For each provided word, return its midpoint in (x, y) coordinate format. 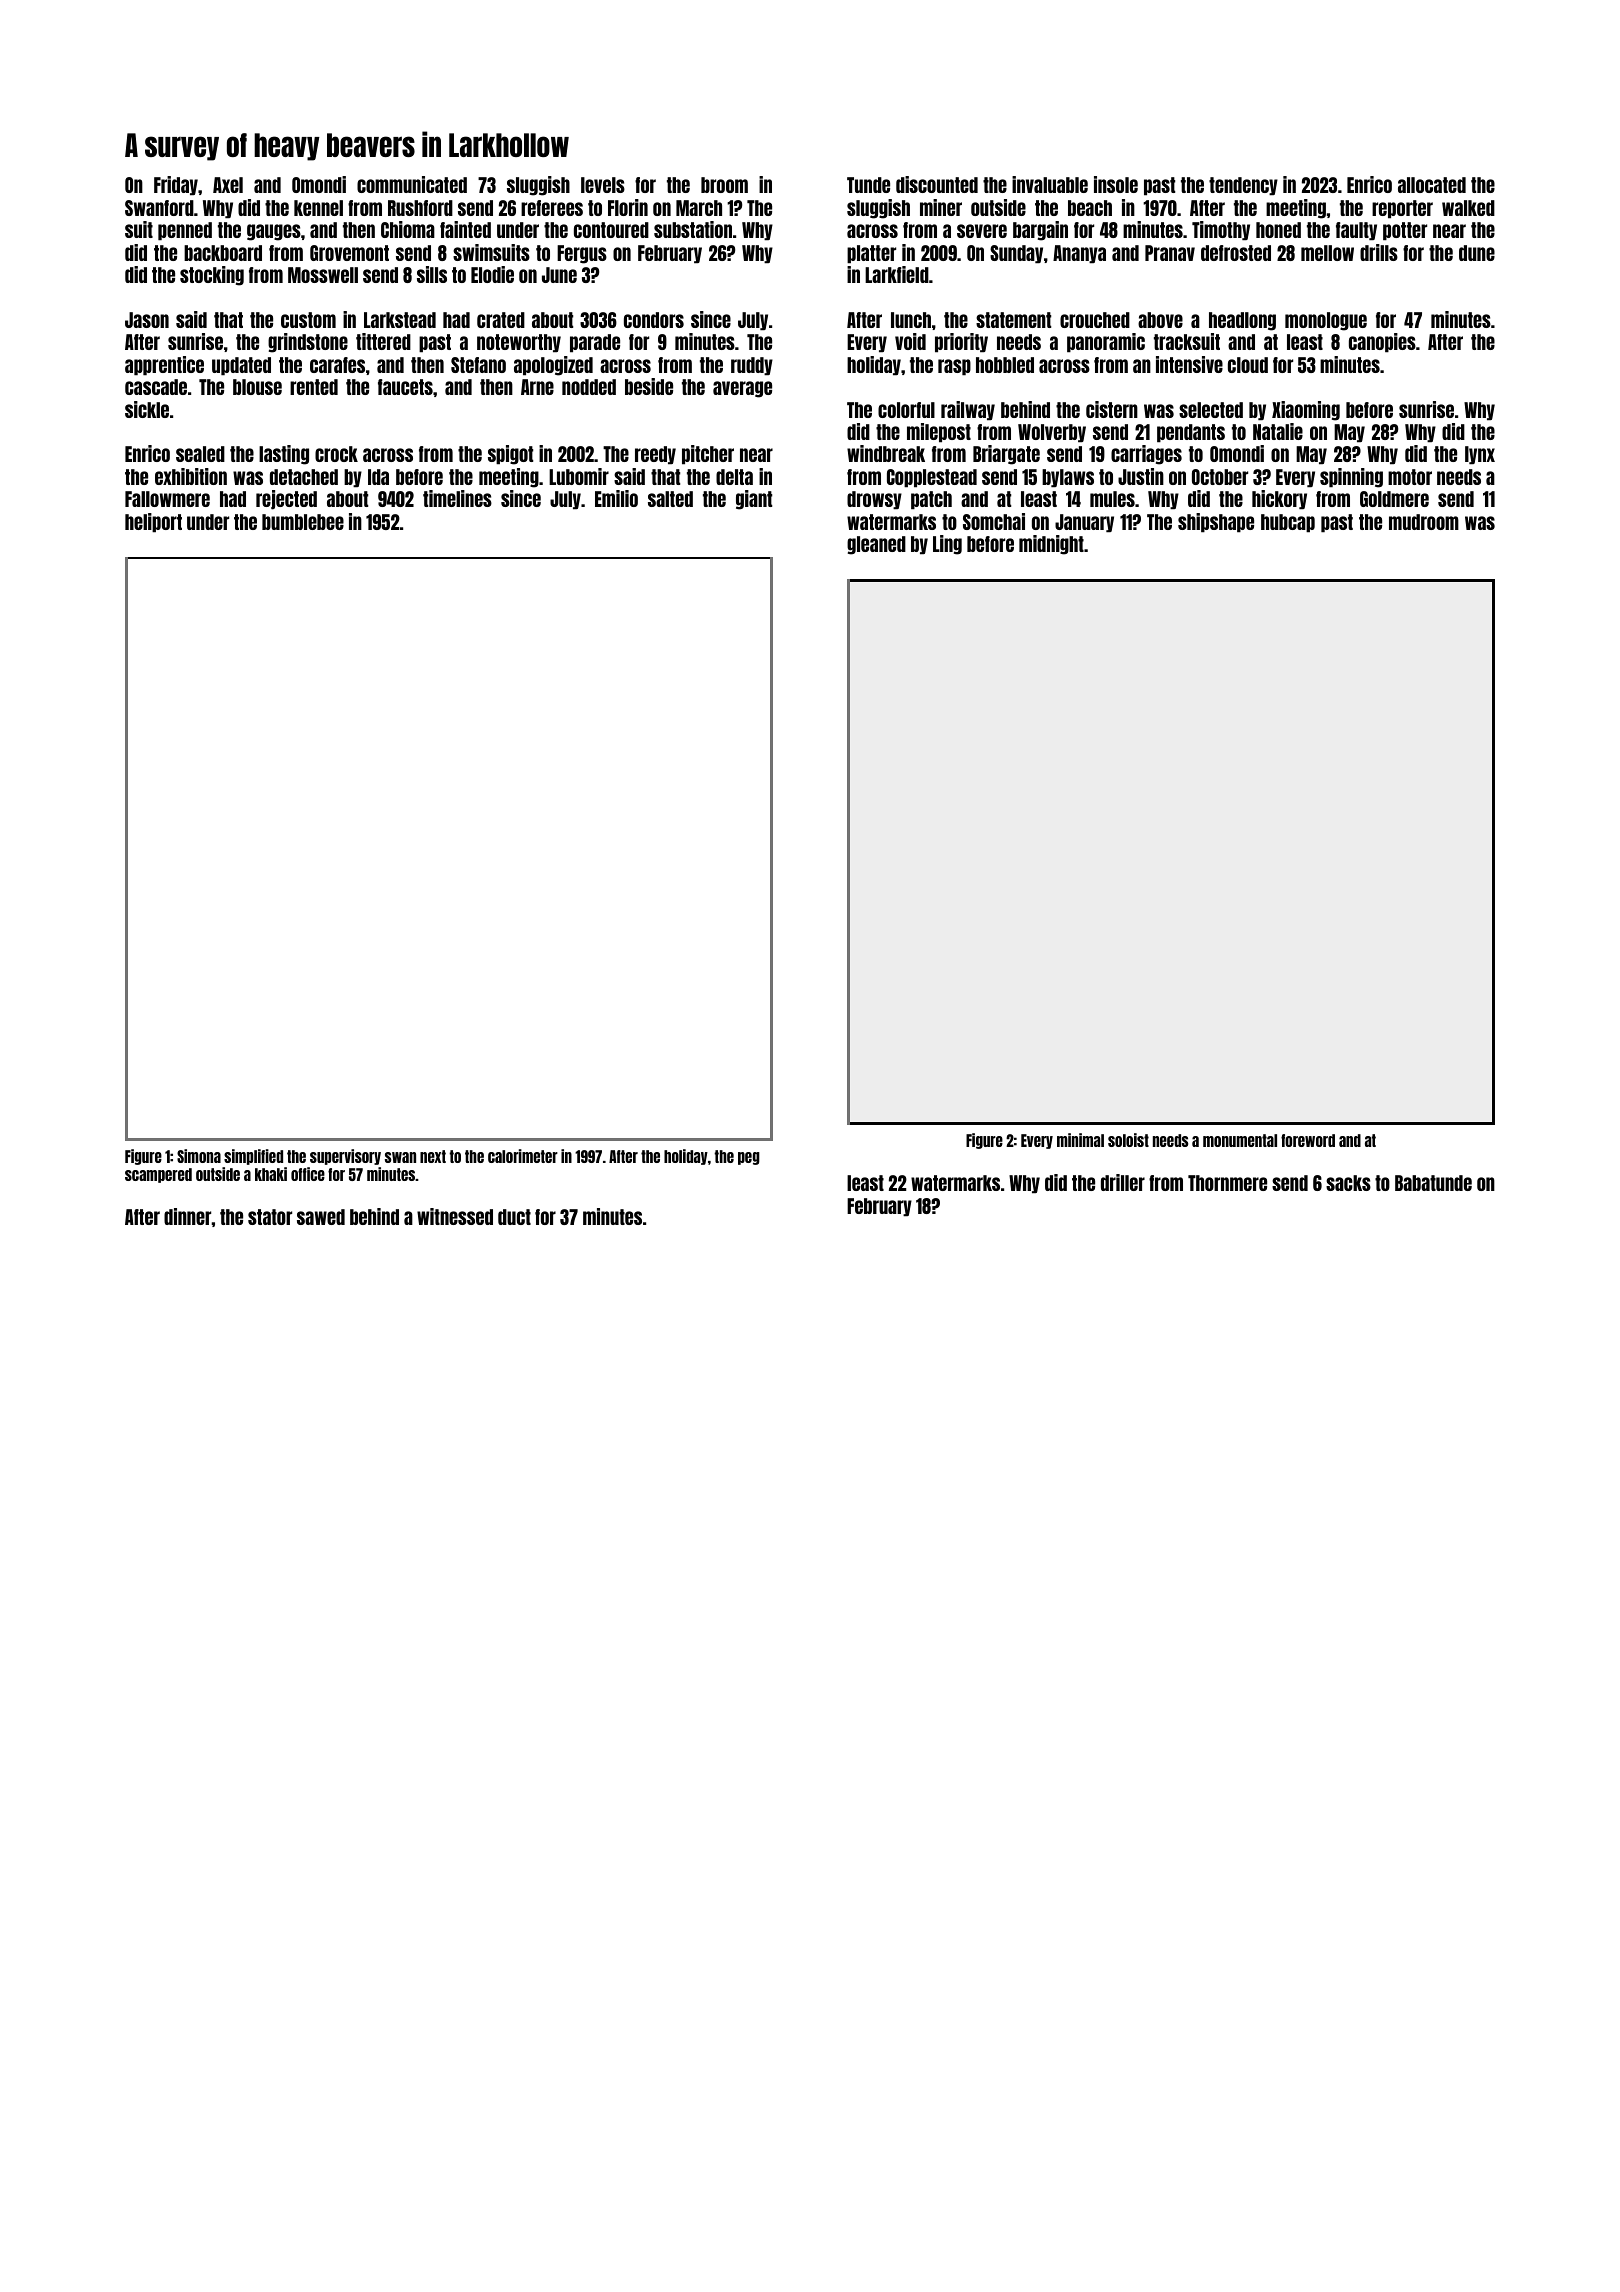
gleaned (876, 545)
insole (1116, 184)
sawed (321, 1217)
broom (724, 185)
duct (514, 1217)
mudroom (1424, 522)
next (433, 1156)
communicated (412, 184)
